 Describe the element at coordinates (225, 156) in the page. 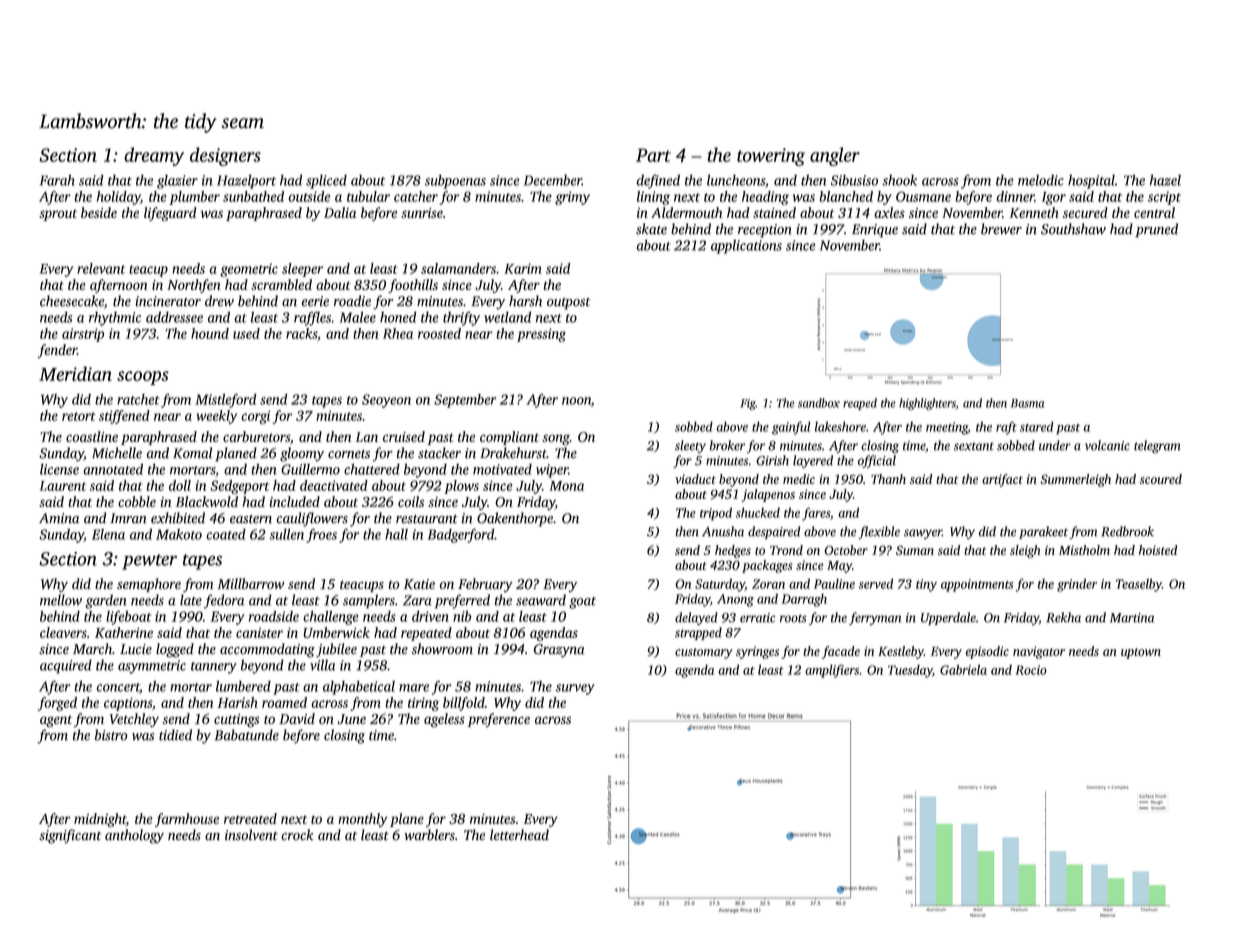

I see `designers` at that location.
